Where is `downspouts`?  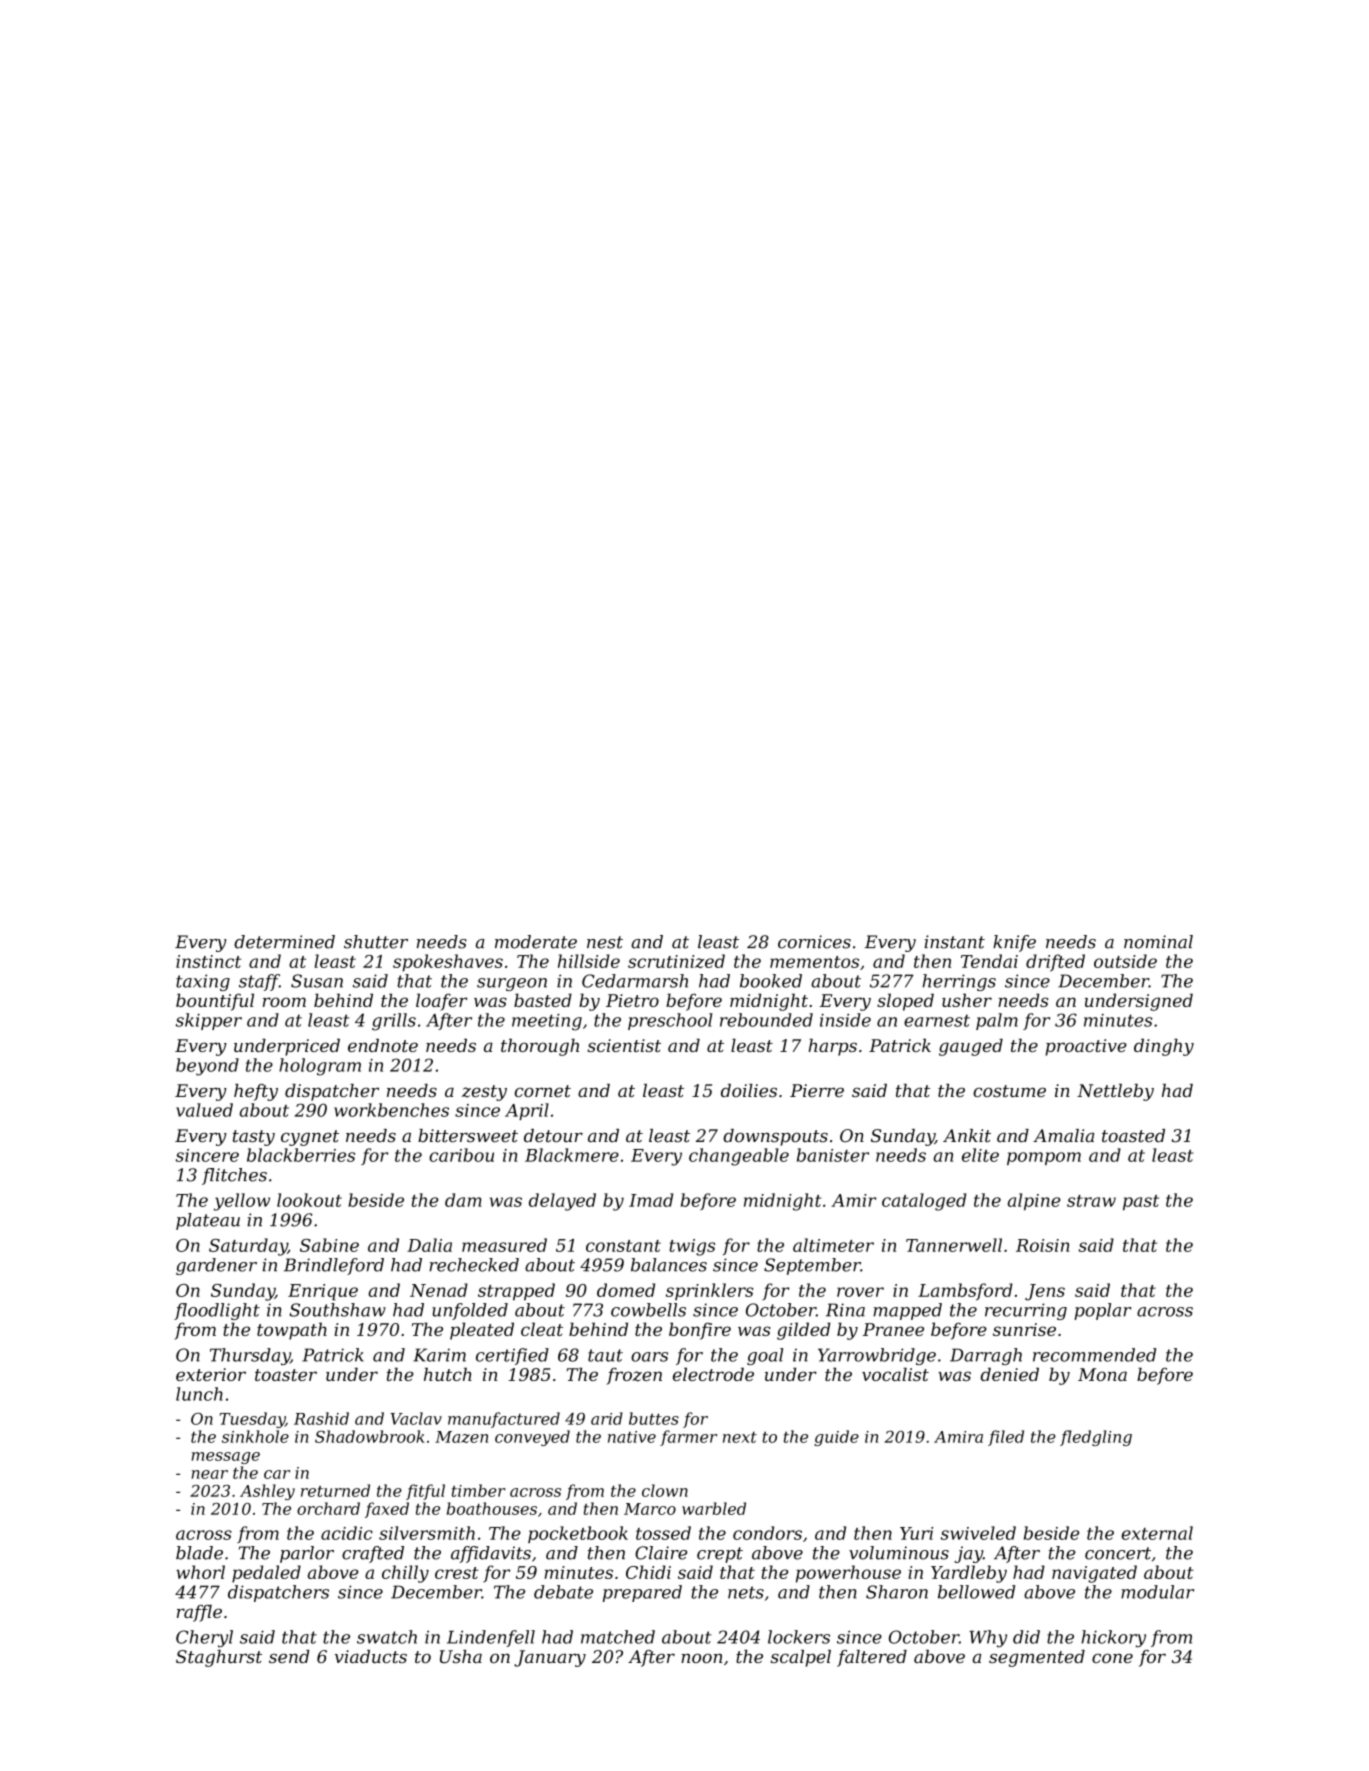
downspouts is located at coordinates (775, 1137).
